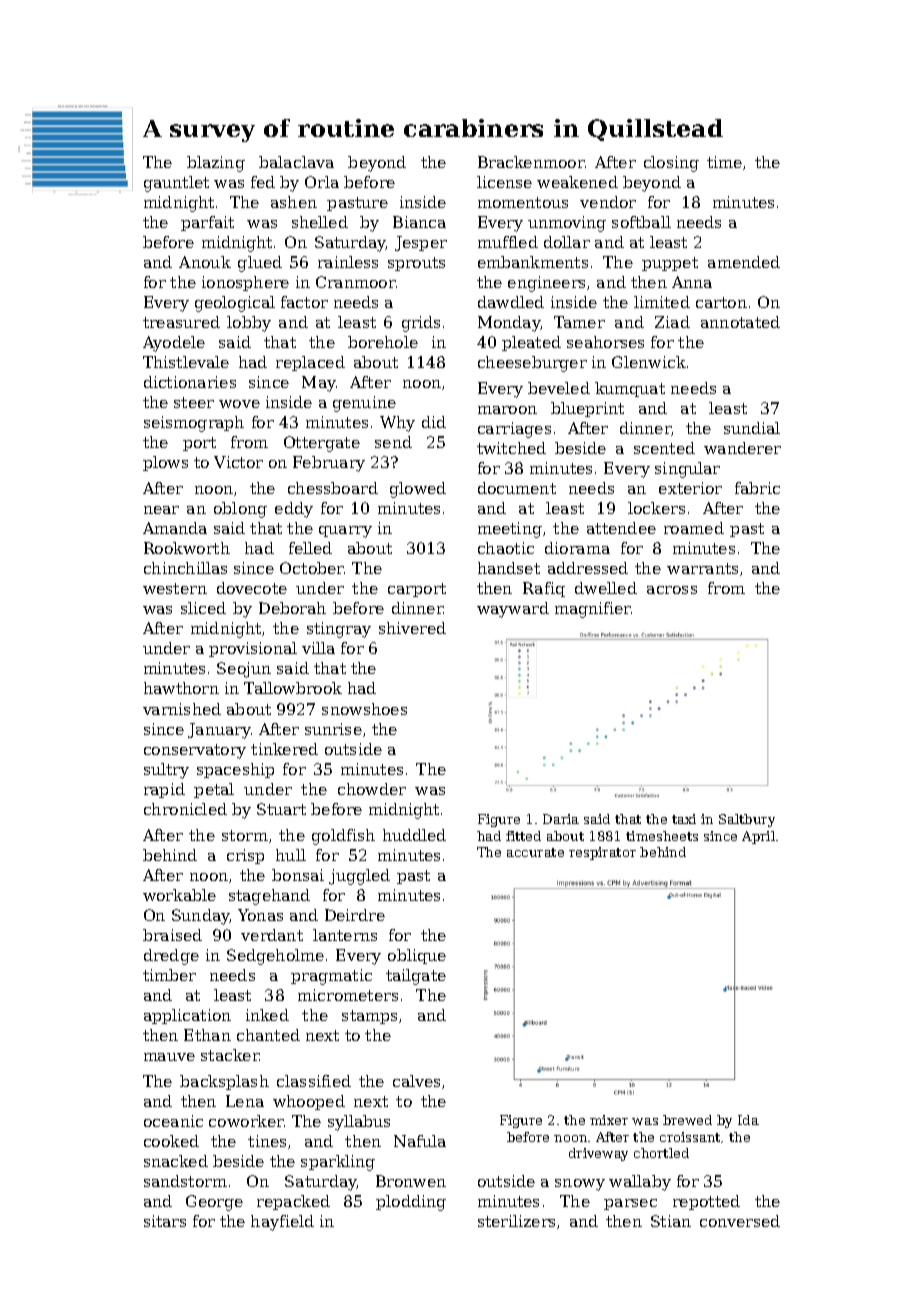 The width and height of the screenshot is (924, 1314). I want to click on Stian, so click(671, 1221).
